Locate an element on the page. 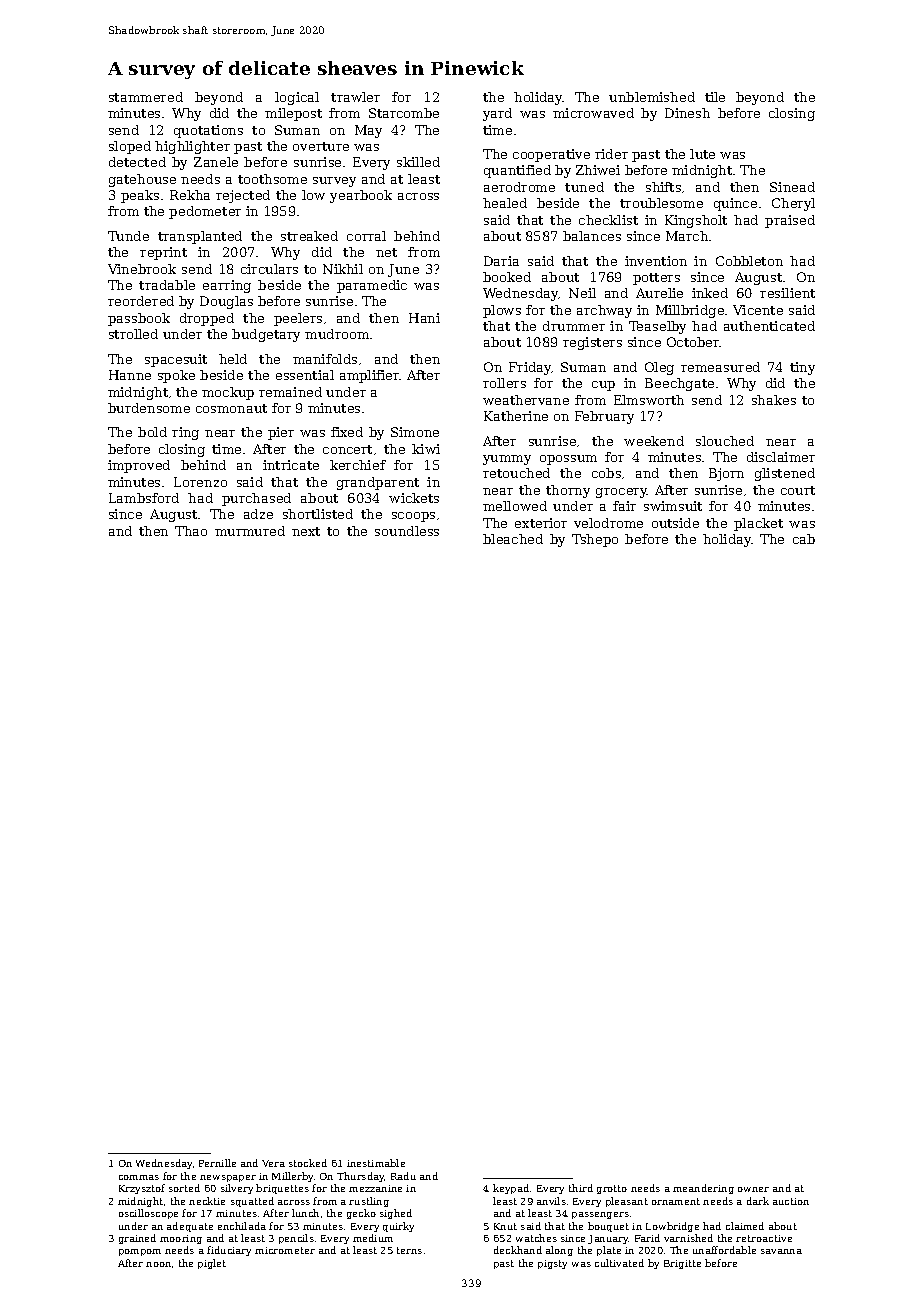  pompom is located at coordinates (140, 1252).
